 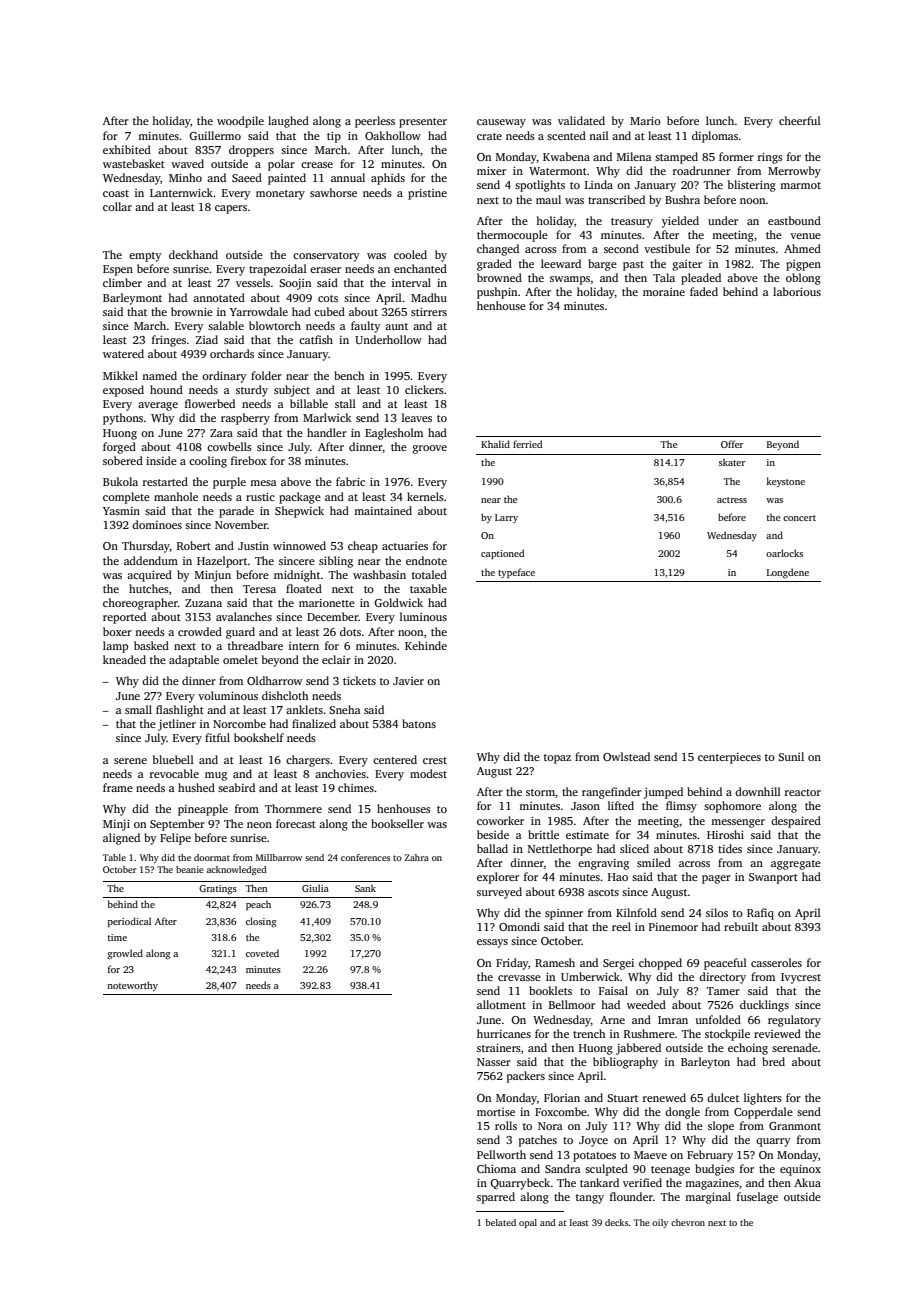 What do you see at coordinates (791, 756) in the screenshot?
I see `Sunil` at bounding box center [791, 756].
